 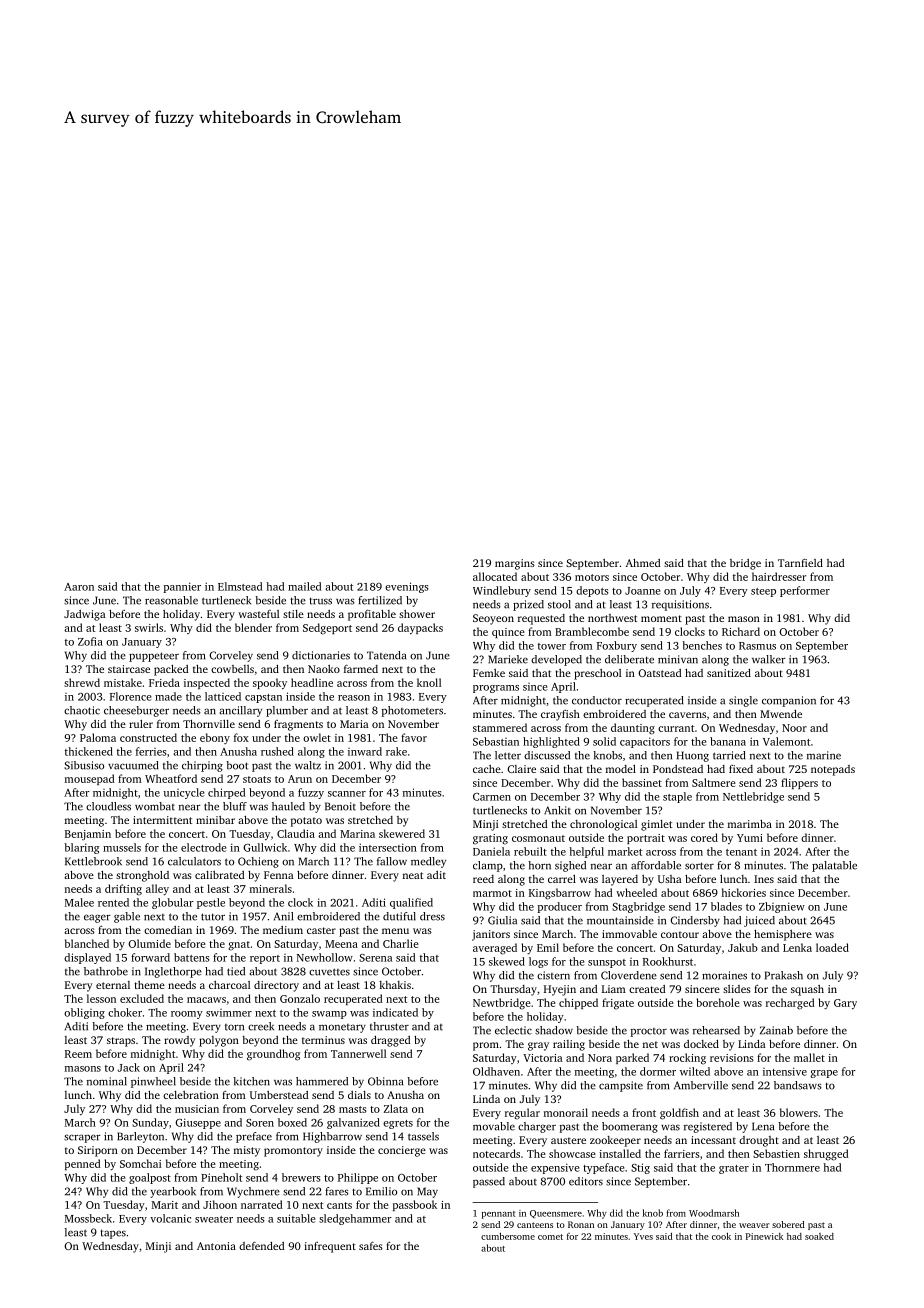 What do you see at coordinates (687, 715) in the document?
I see `caverns` at bounding box center [687, 715].
